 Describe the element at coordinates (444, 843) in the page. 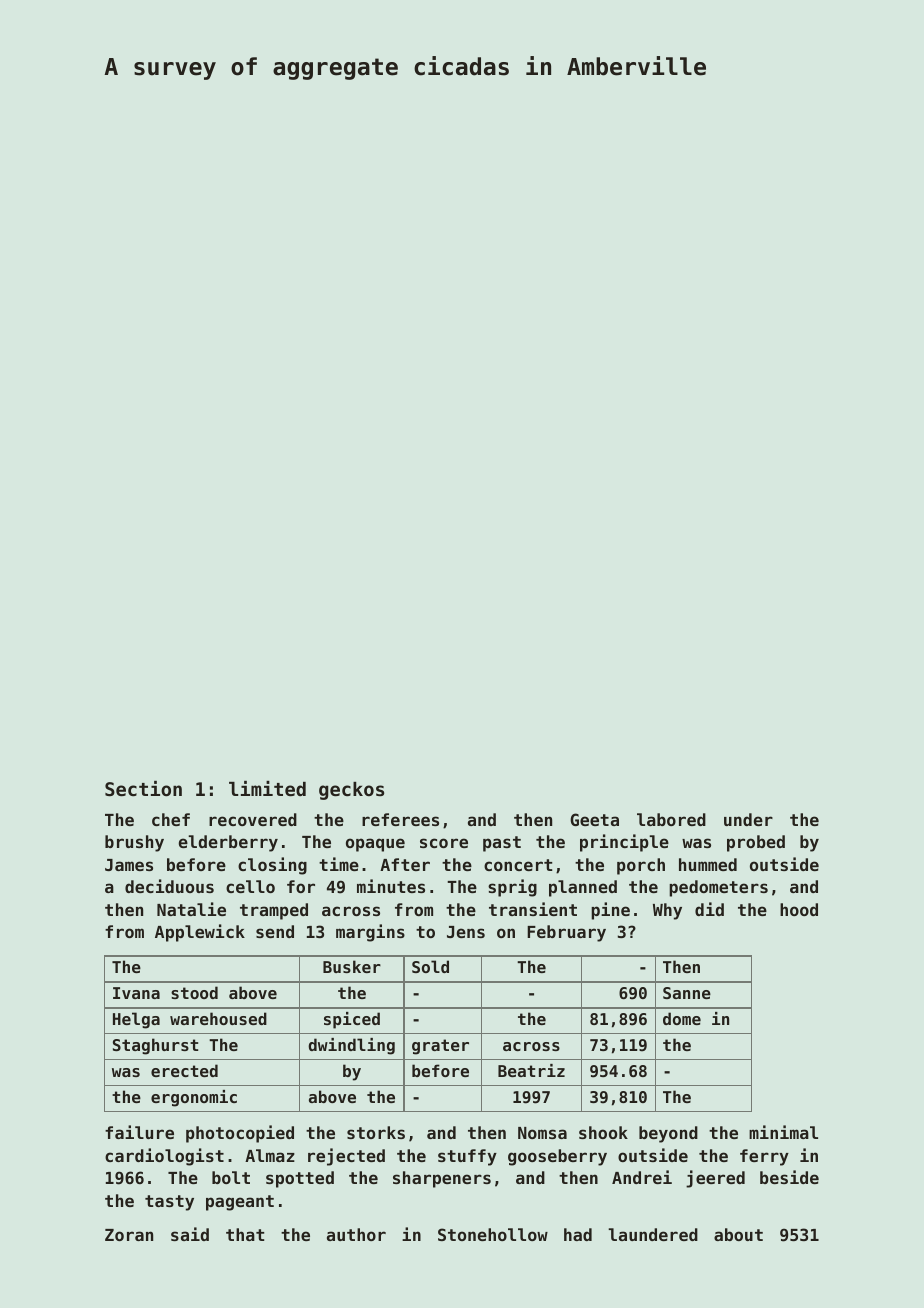

I see `score` at that location.
